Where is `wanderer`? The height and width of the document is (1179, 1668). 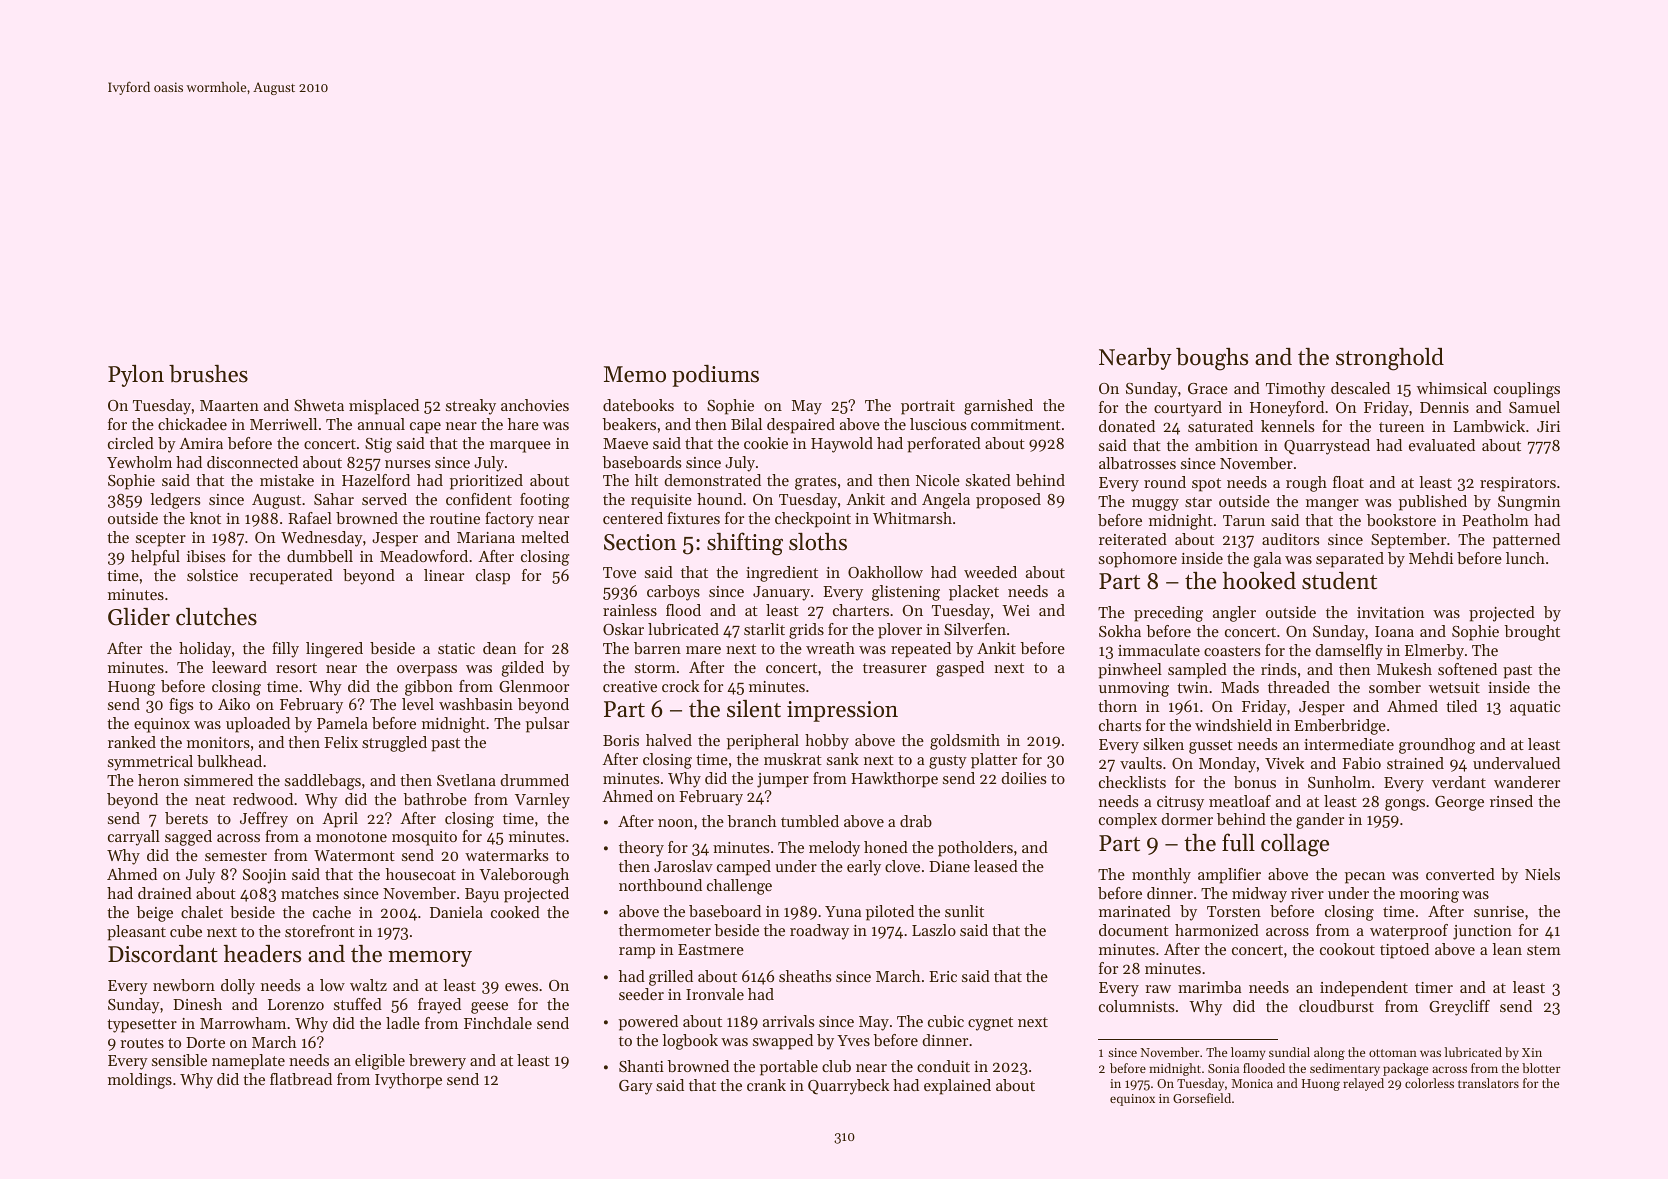 wanderer is located at coordinates (1527, 782).
